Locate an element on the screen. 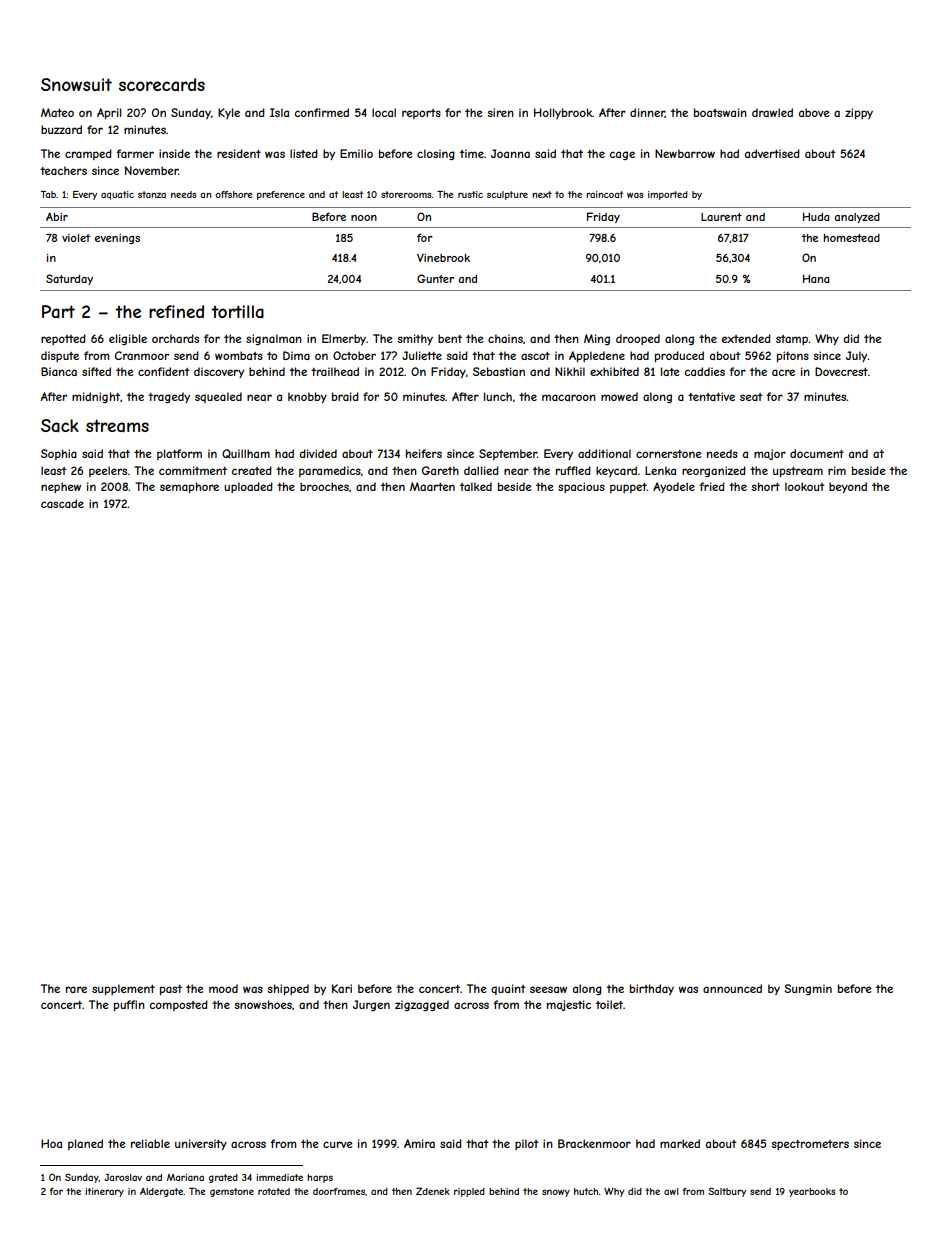  seat is located at coordinates (751, 397).
